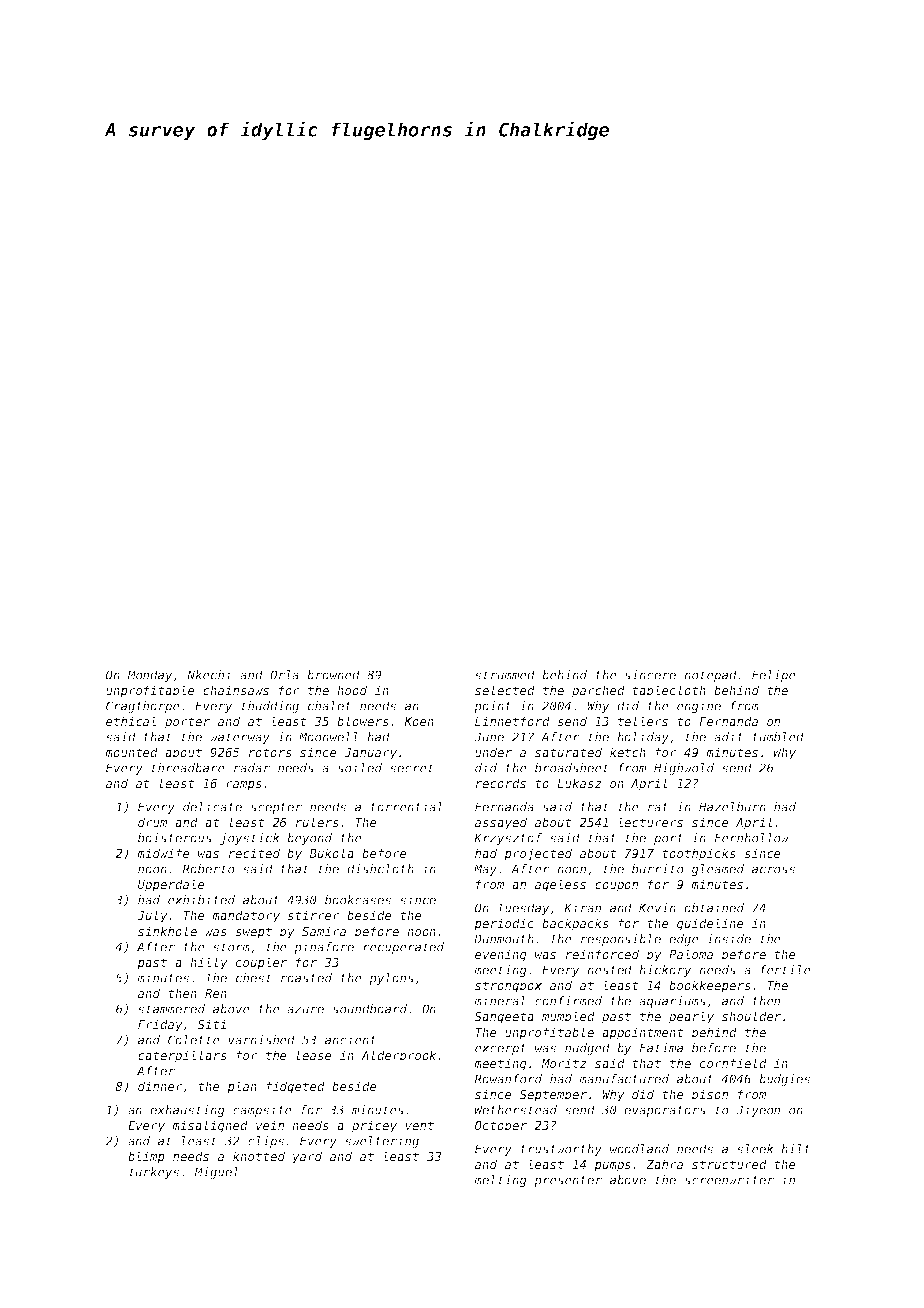  I want to click on Tuesday, so click(524, 909).
